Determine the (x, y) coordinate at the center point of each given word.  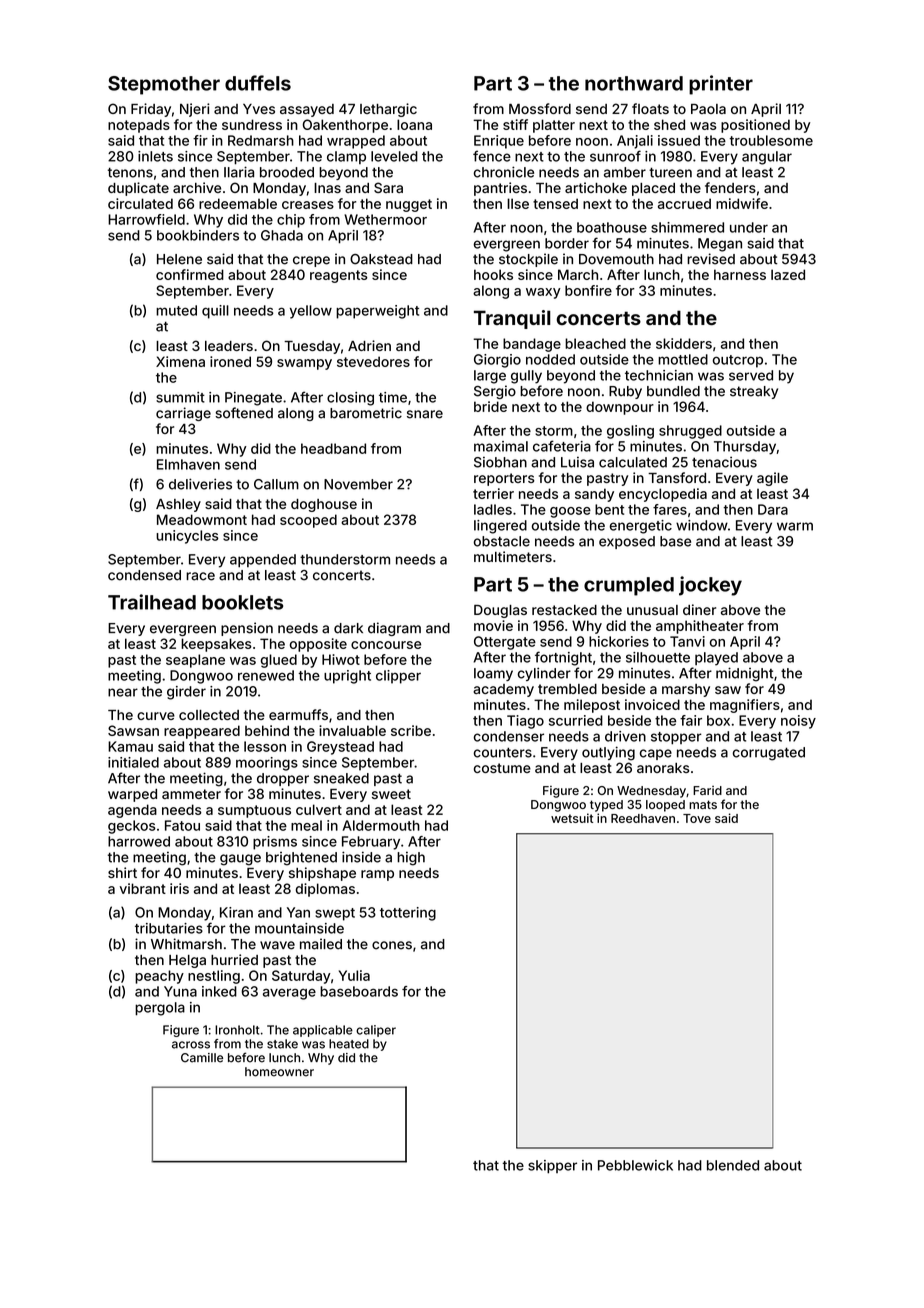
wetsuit (572, 818)
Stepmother (164, 85)
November (358, 484)
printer (721, 85)
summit (180, 397)
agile (772, 479)
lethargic (388, 110)
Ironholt (237, 1030)
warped (132, 795)
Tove (697, 818)
